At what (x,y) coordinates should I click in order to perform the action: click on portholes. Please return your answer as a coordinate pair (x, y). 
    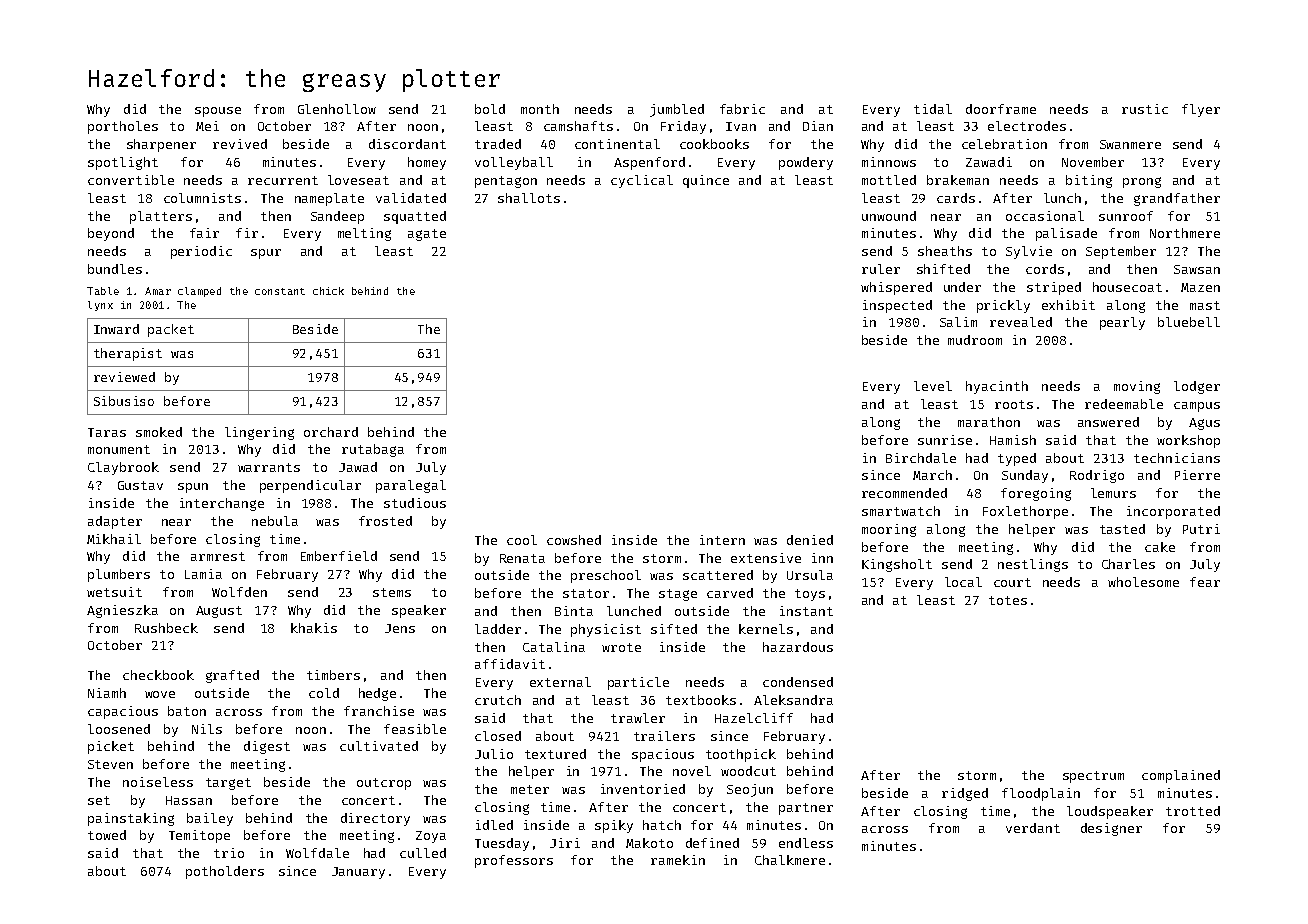
    Looking at the image, I should click on (123, 127).
